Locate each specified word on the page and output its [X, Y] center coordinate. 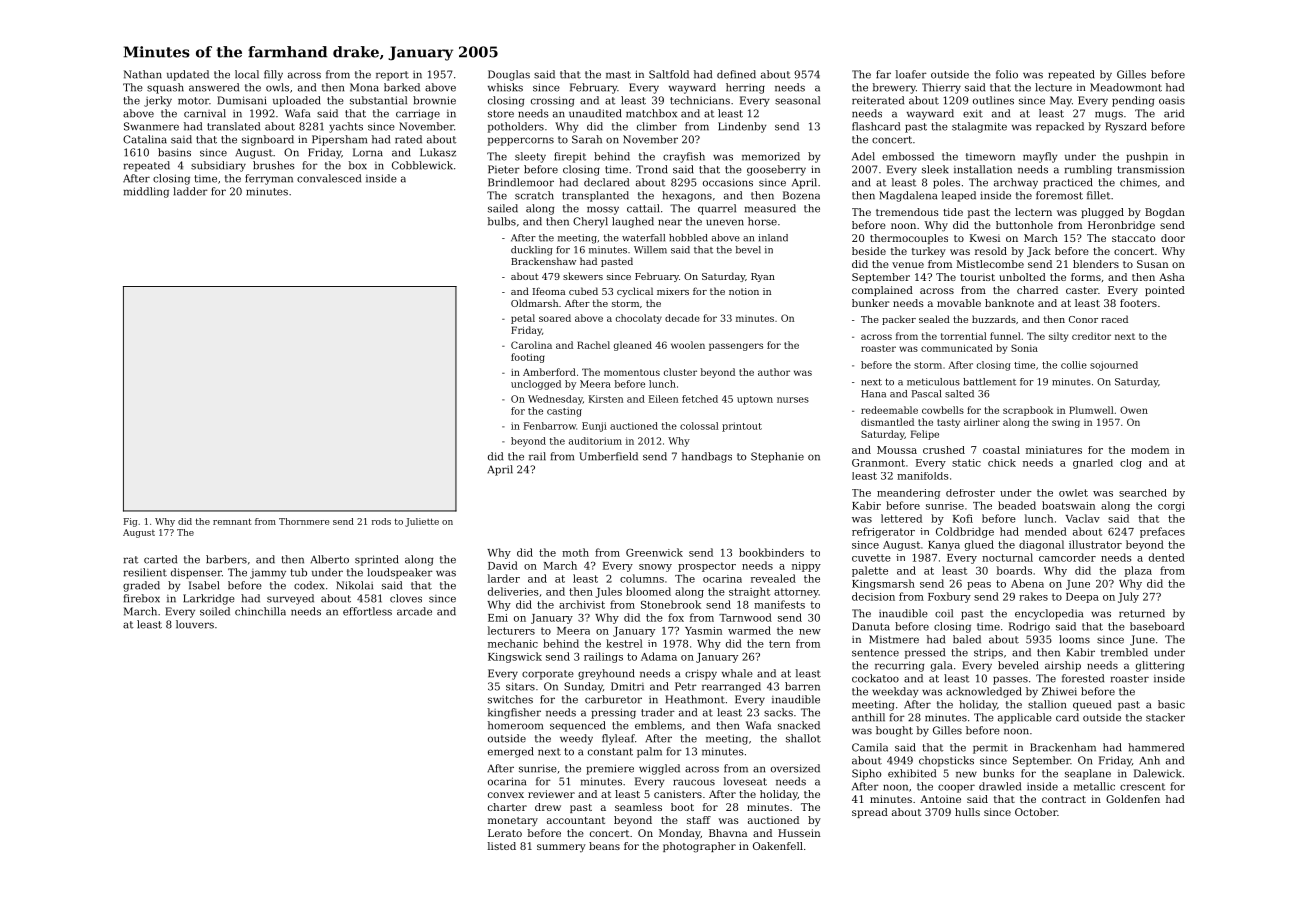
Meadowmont [1126, 87]
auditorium [595, 441]
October [1036, 812]
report [392, 76]
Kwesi [985, 238]
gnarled [1093, 464]
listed [502, 846]
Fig [130, 522]
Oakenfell [778, 846]
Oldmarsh [534, 303]
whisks [505, 87]
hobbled [688, 238]
